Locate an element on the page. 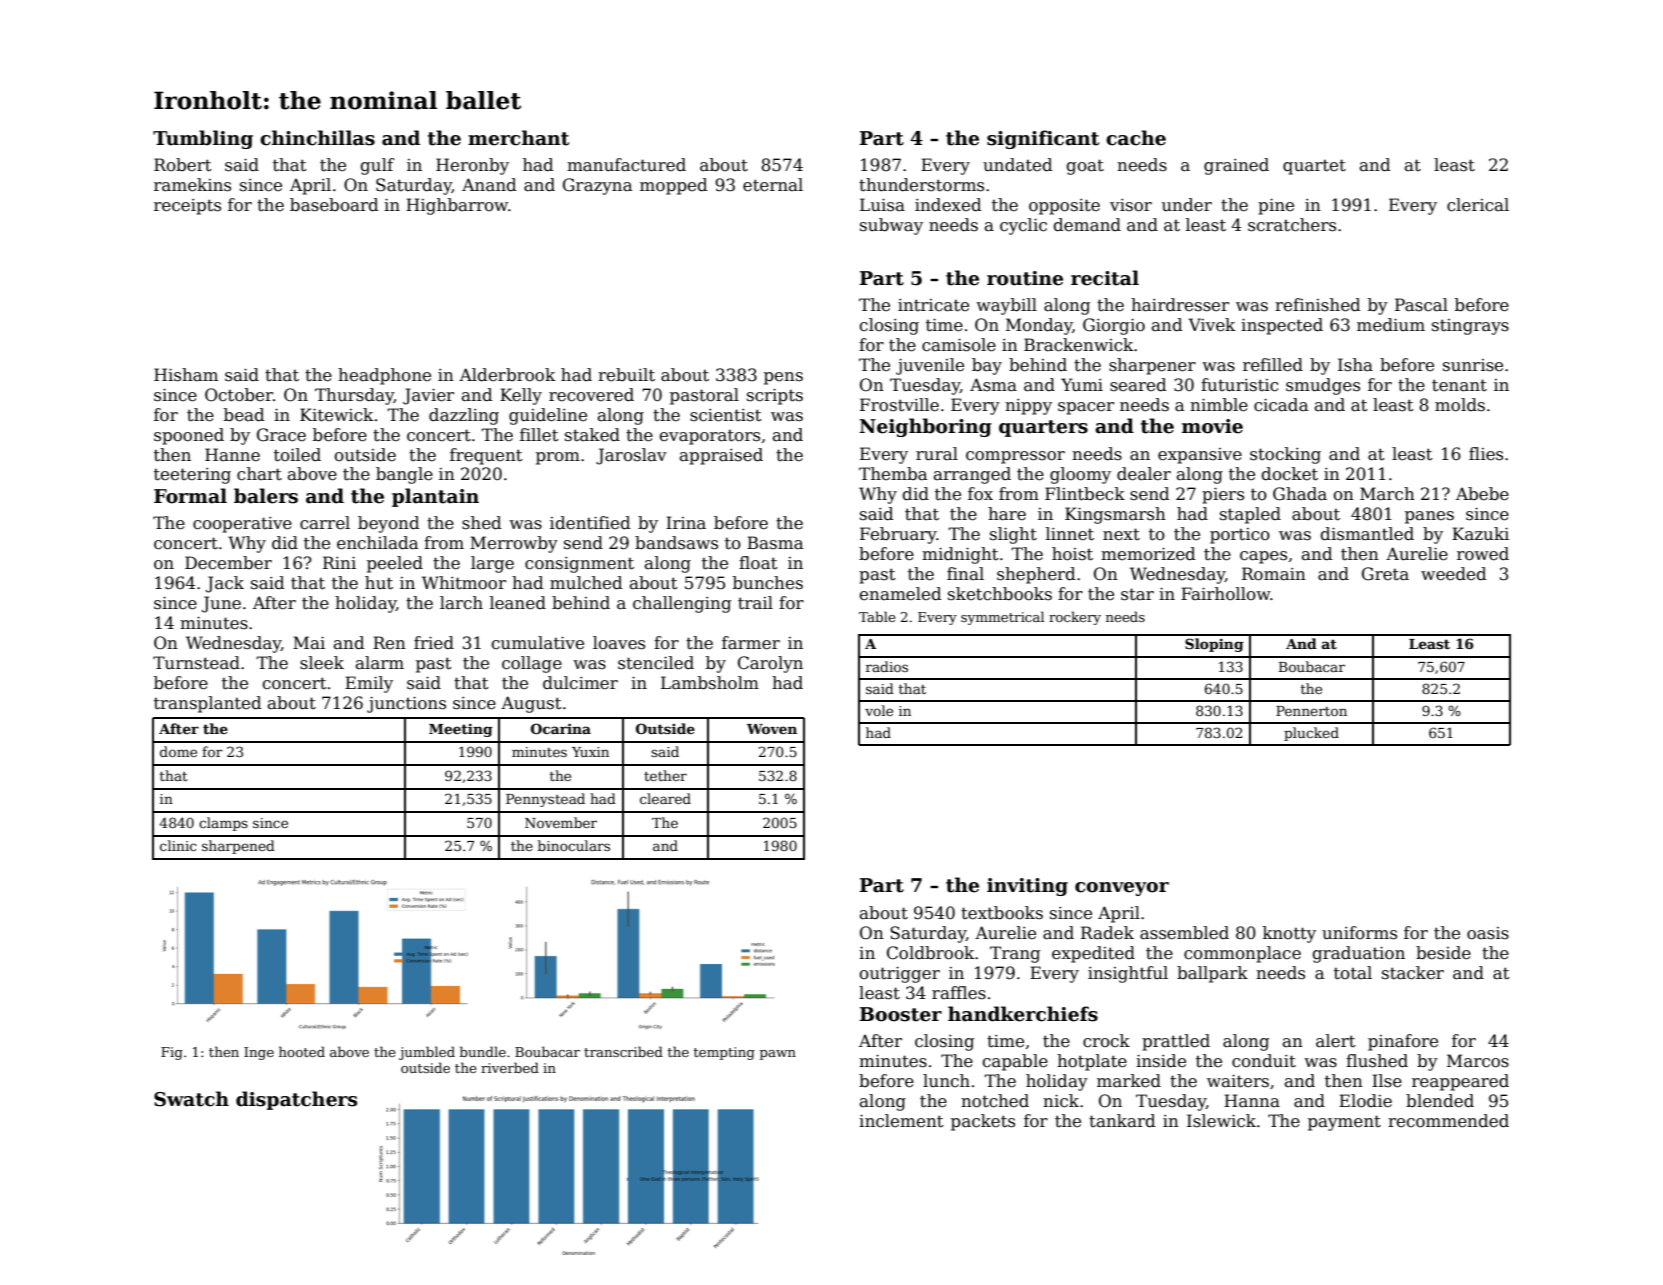 This image has width=1663, height=1285. mopped is located at coordinates (674, 186).
